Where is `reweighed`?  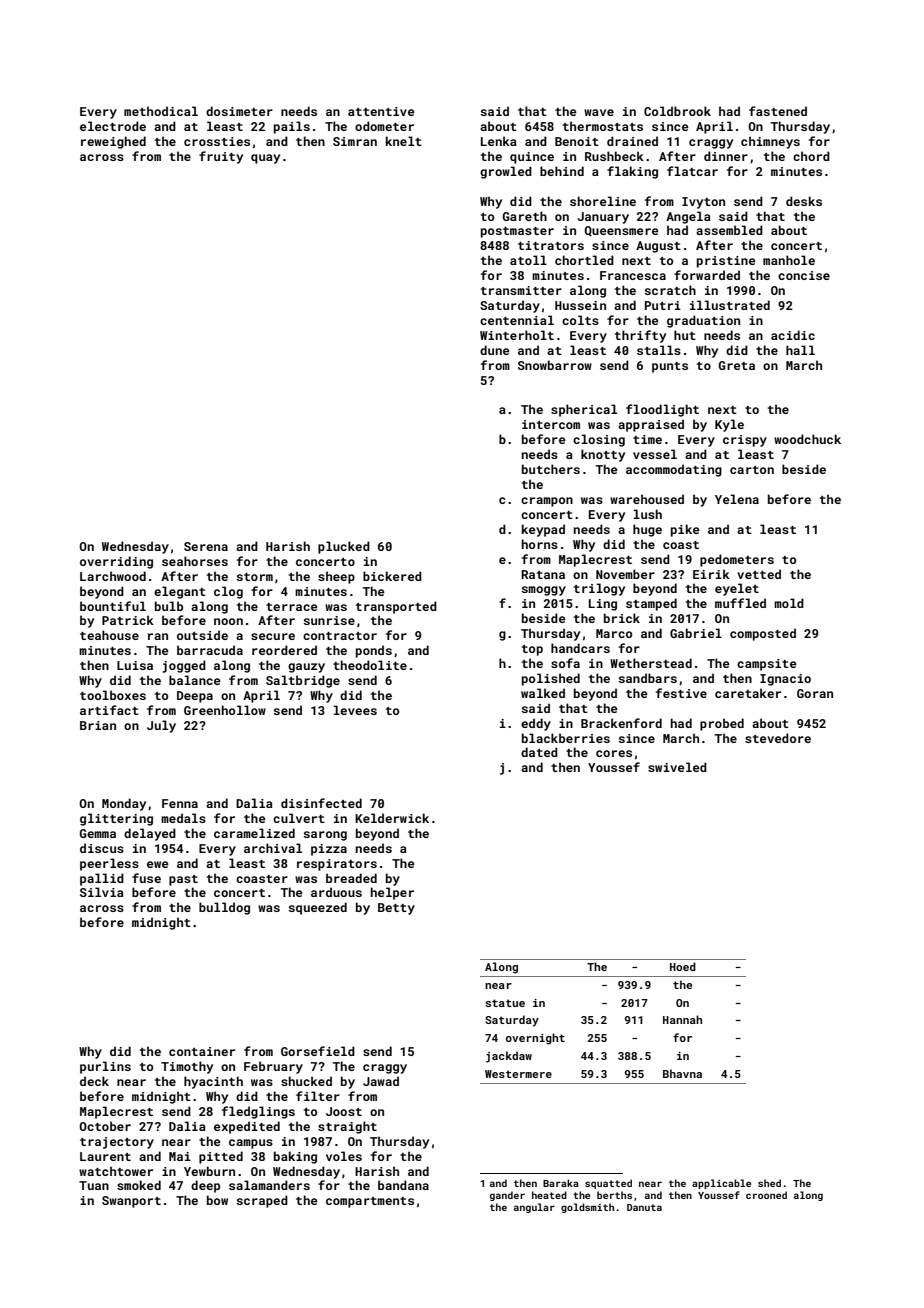
reweighed is located at coordinates (113, 142).
